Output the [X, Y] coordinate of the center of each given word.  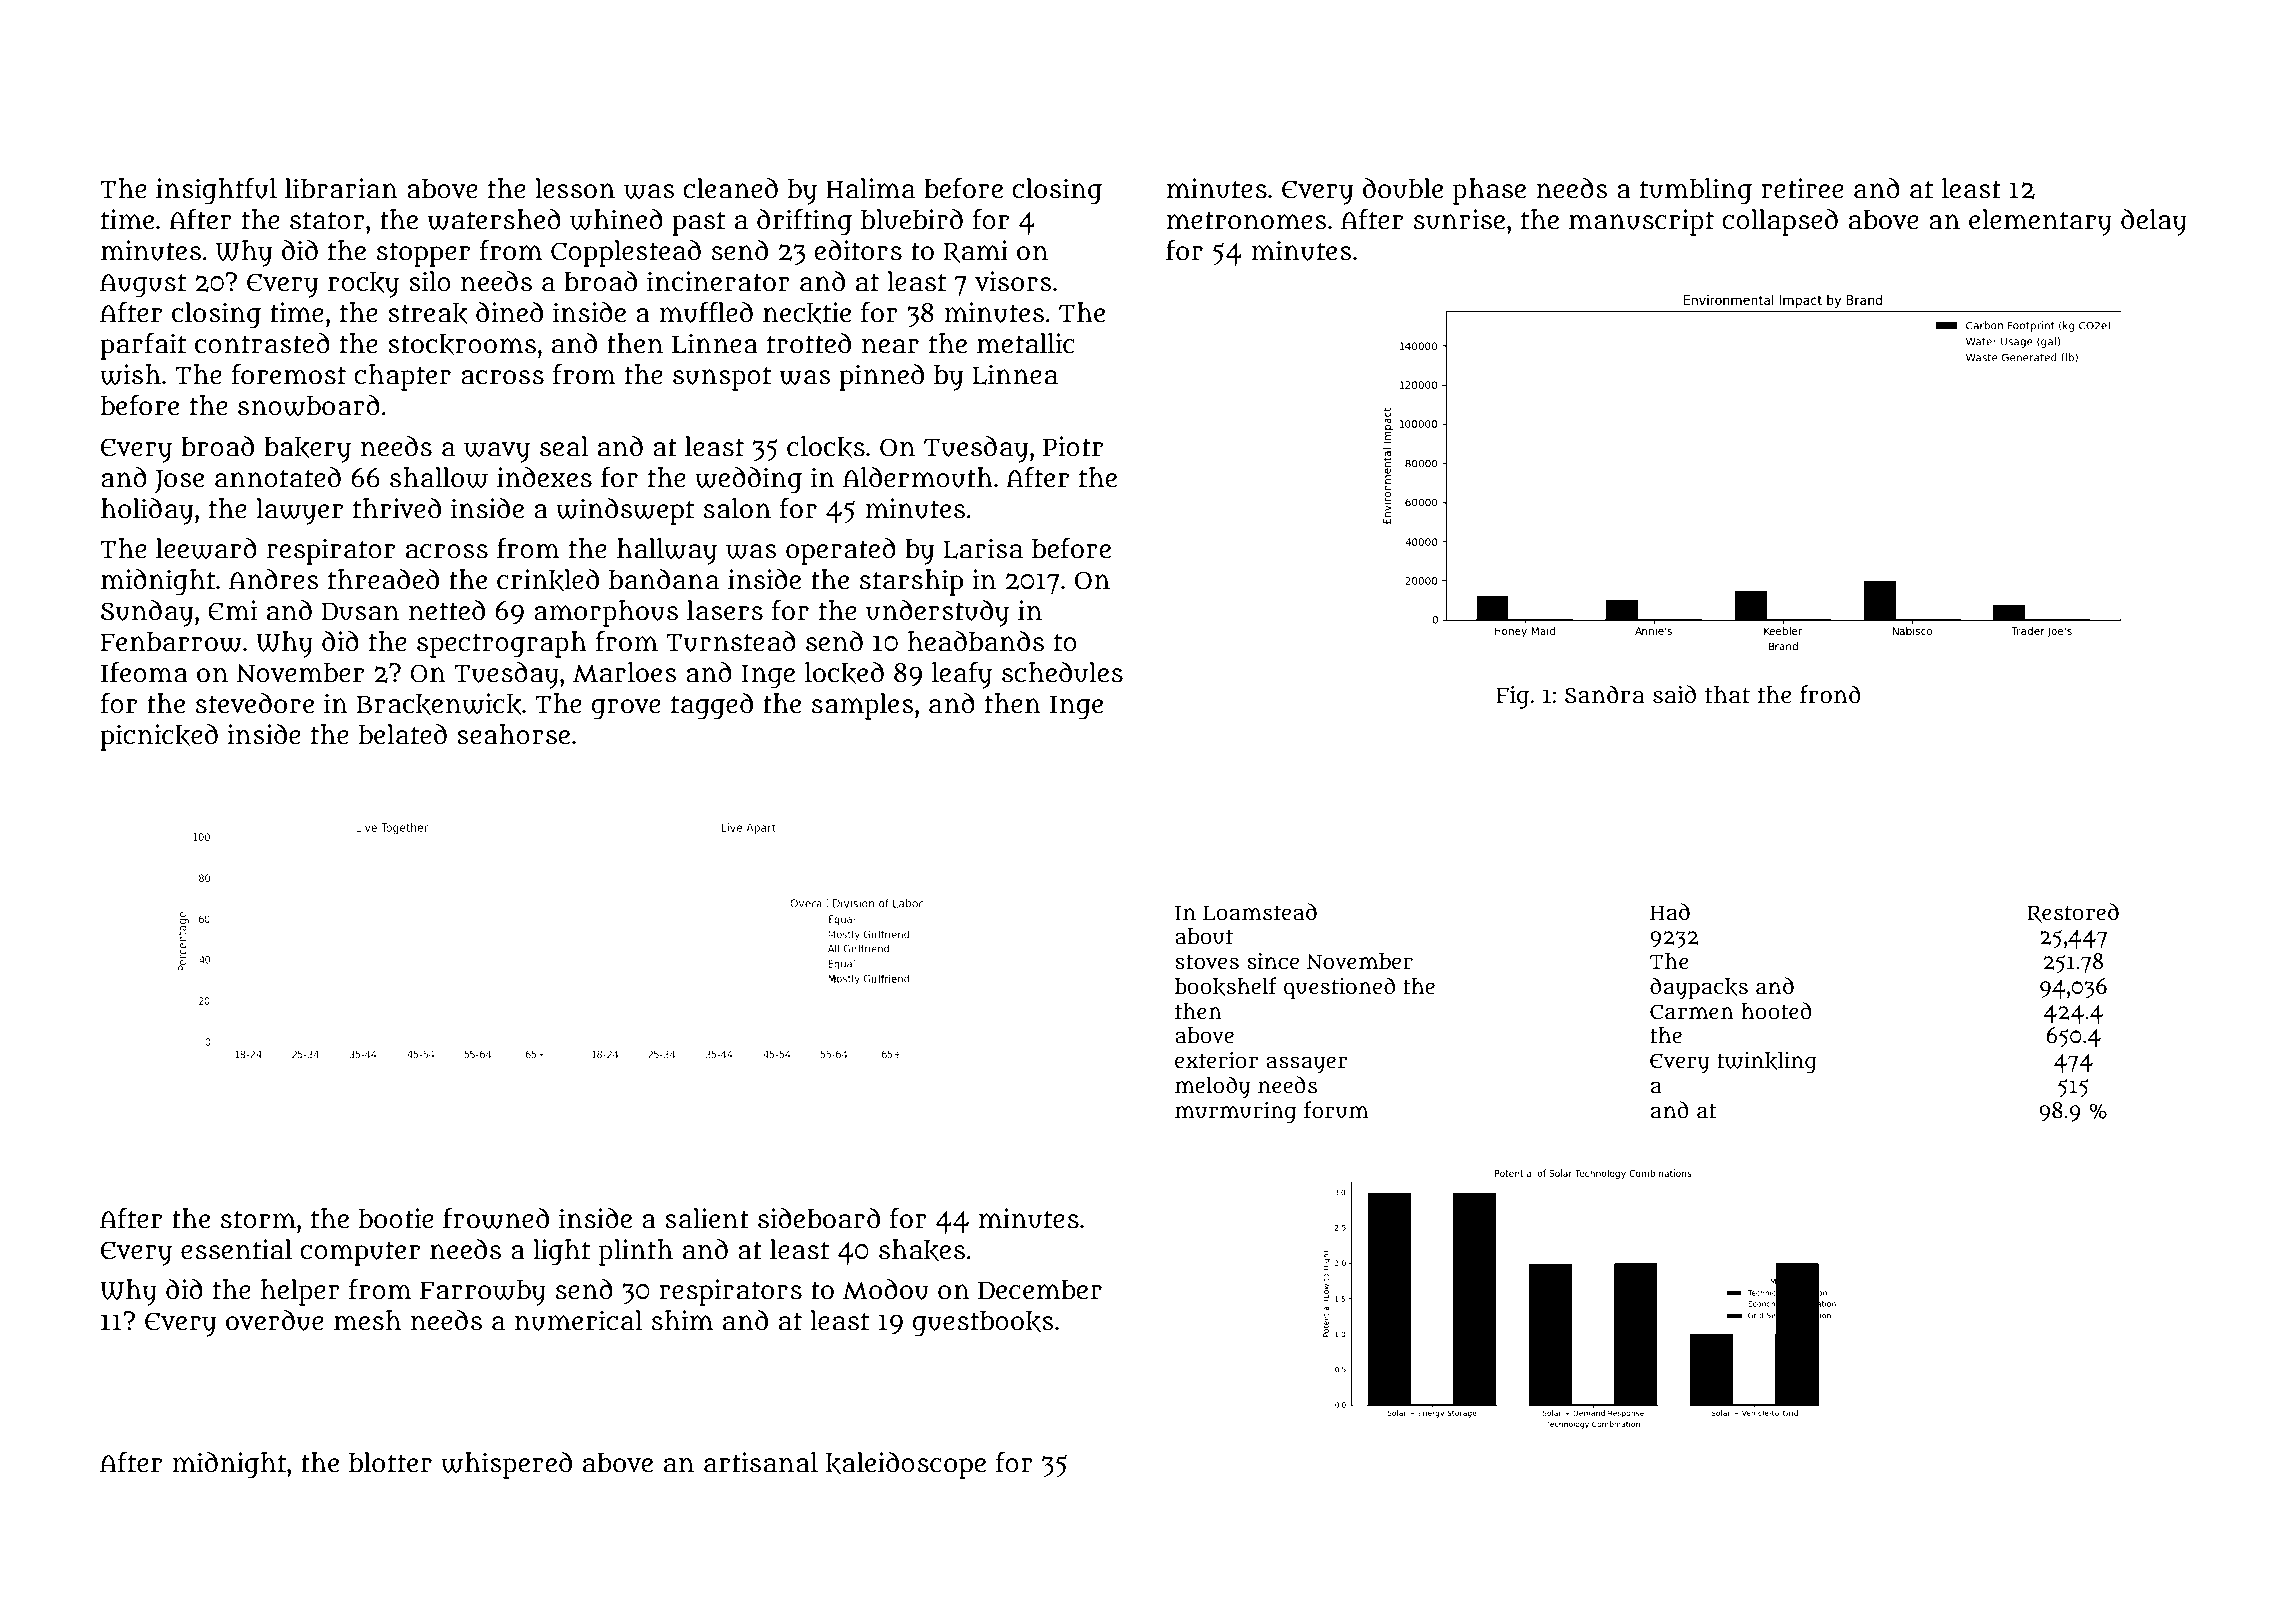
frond [1830, 694]
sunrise [1459, 219]
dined [509, 312]
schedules [1062, 672]
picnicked [159, 737]
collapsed [1780, 222]
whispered [506, 1465]
